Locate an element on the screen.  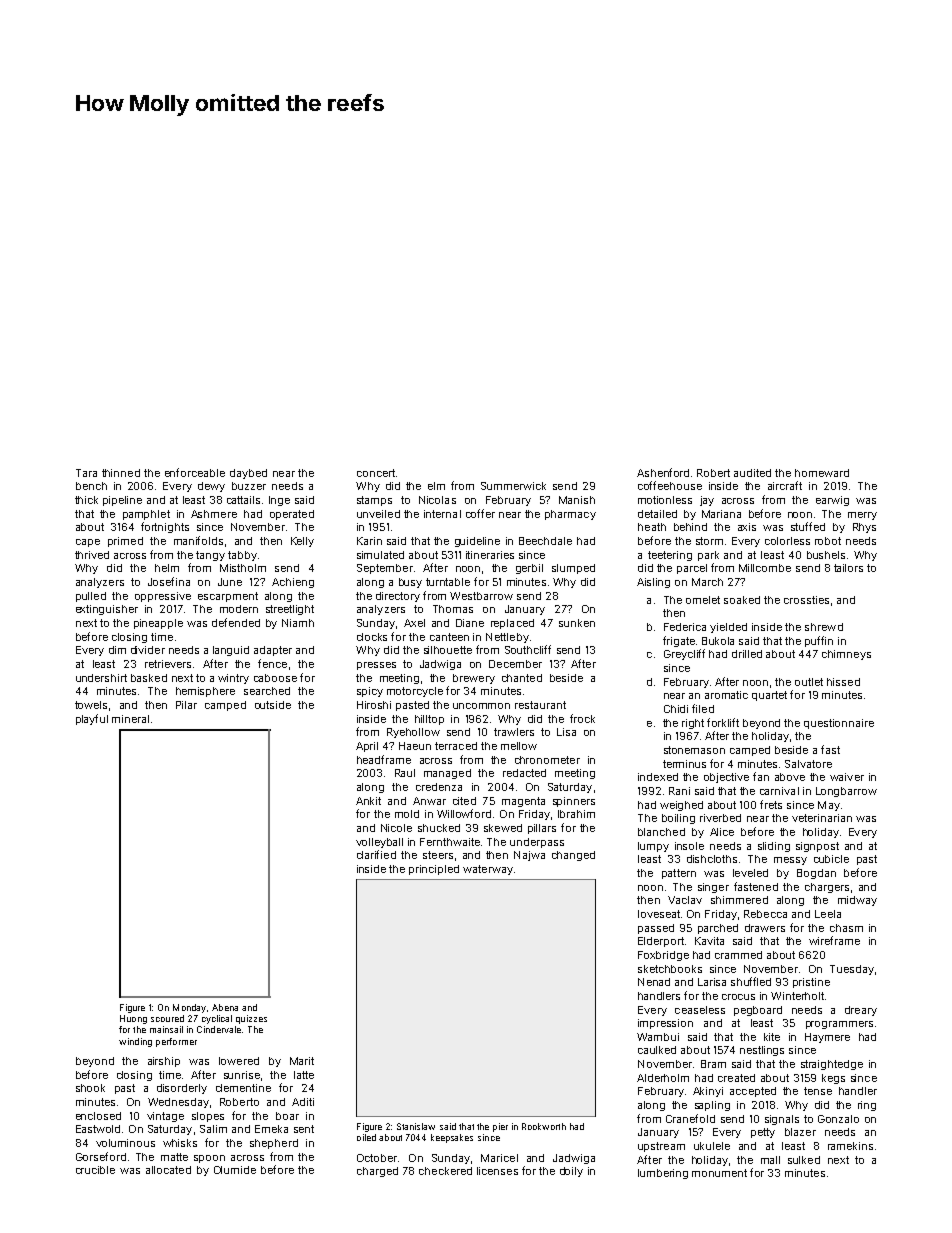
sliding is located at coordinates (774, 847).
